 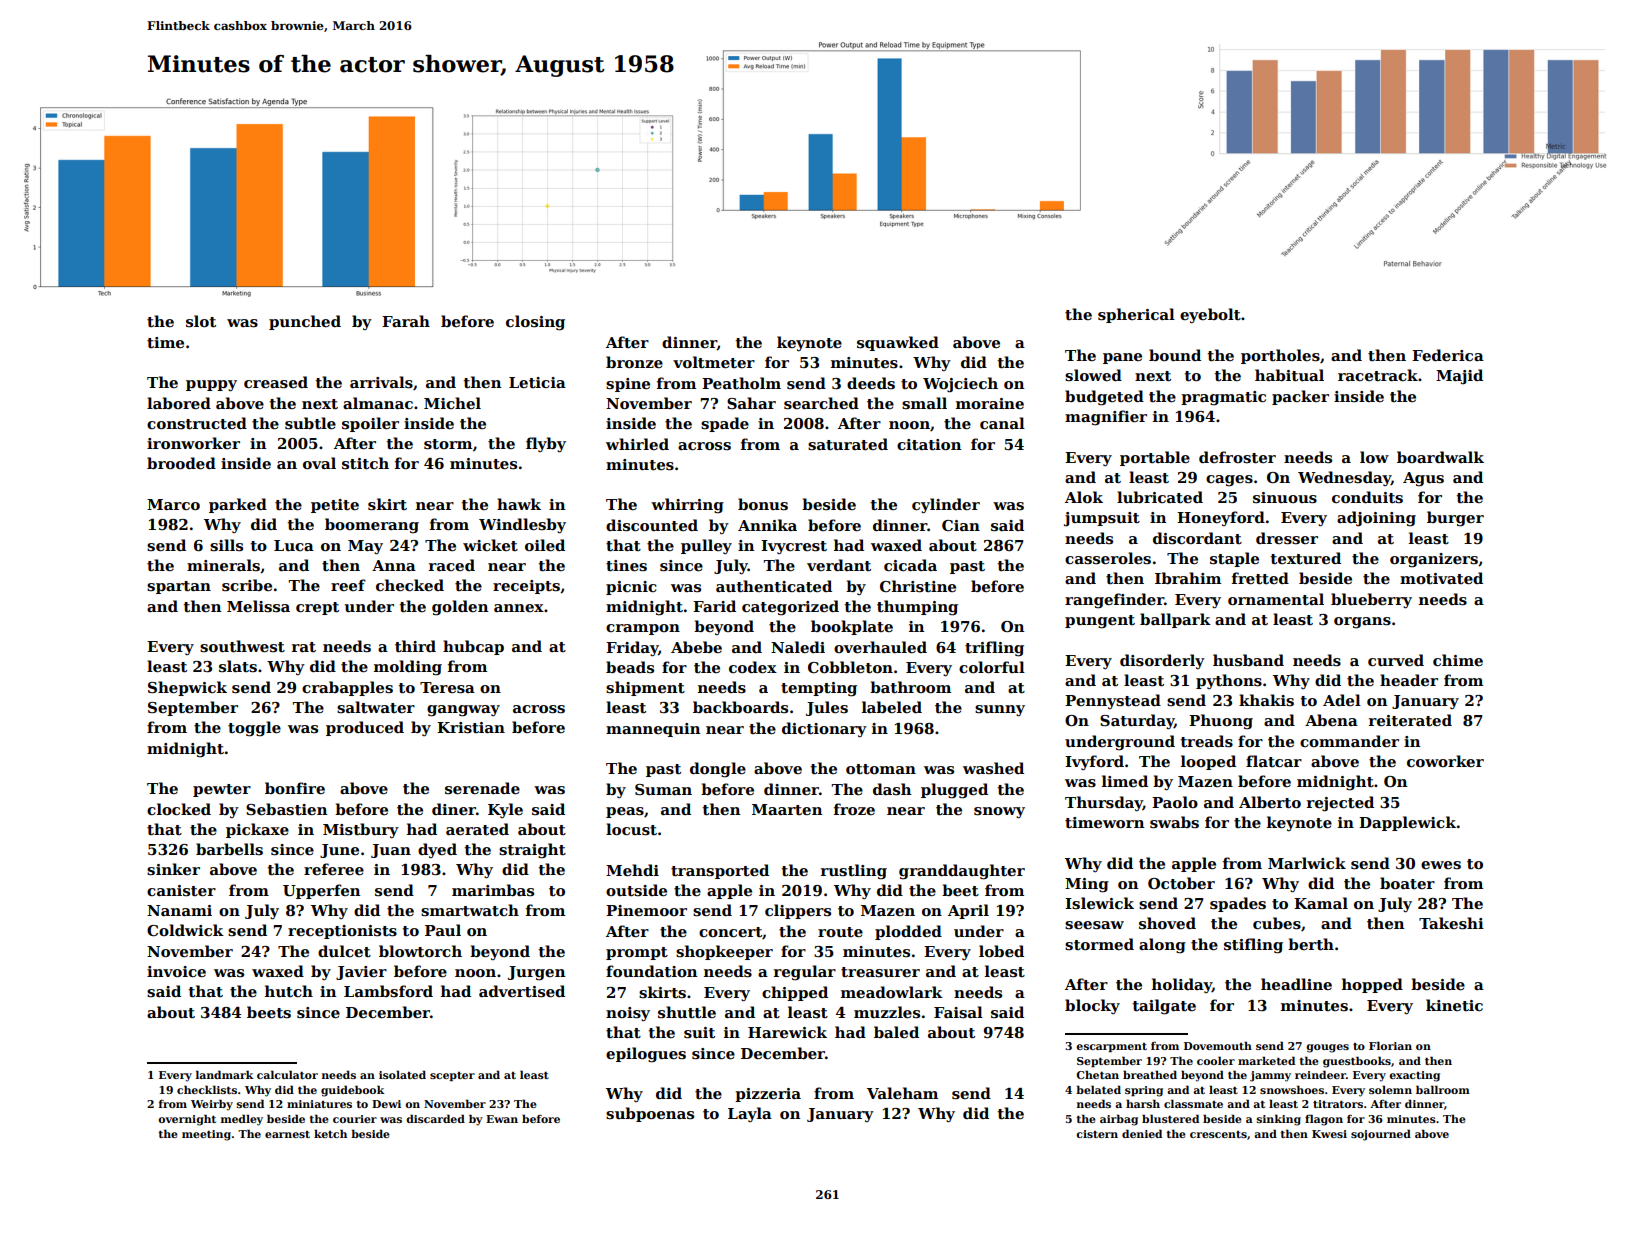 What do you see at coordinates (650, 1114) in the screenshot?
I see `subpoenas` at bounding box center [650, 1114].
